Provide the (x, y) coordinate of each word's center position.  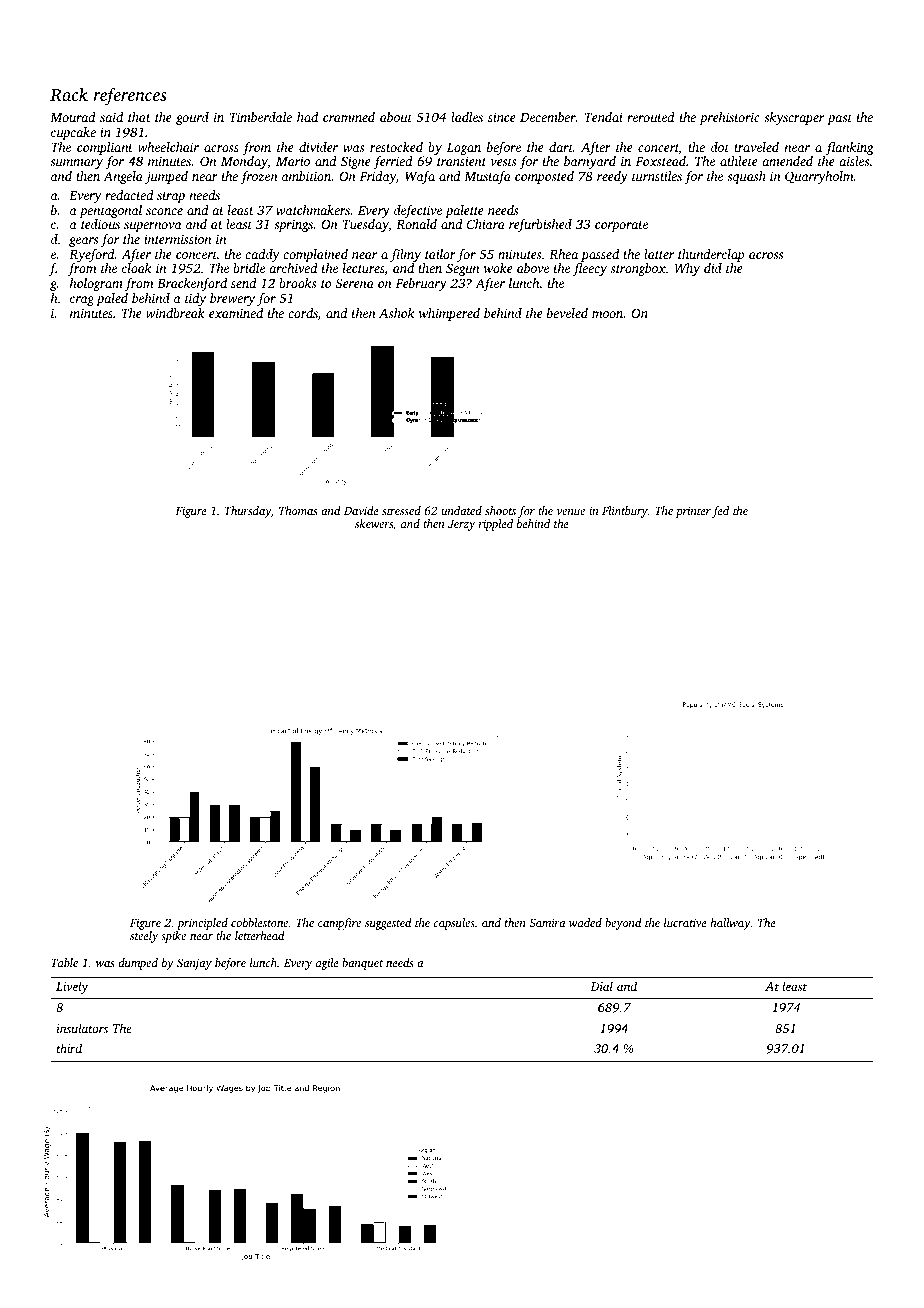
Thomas (298, 510)
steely (144, 937)
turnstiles (657, 176)
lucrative (685, 922)
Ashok (396, 313)
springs (293, 225)
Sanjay (194, 964)
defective (418, 211)
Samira (547, 922)
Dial (601, 986)
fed (720, 512)
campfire (339, 924)
